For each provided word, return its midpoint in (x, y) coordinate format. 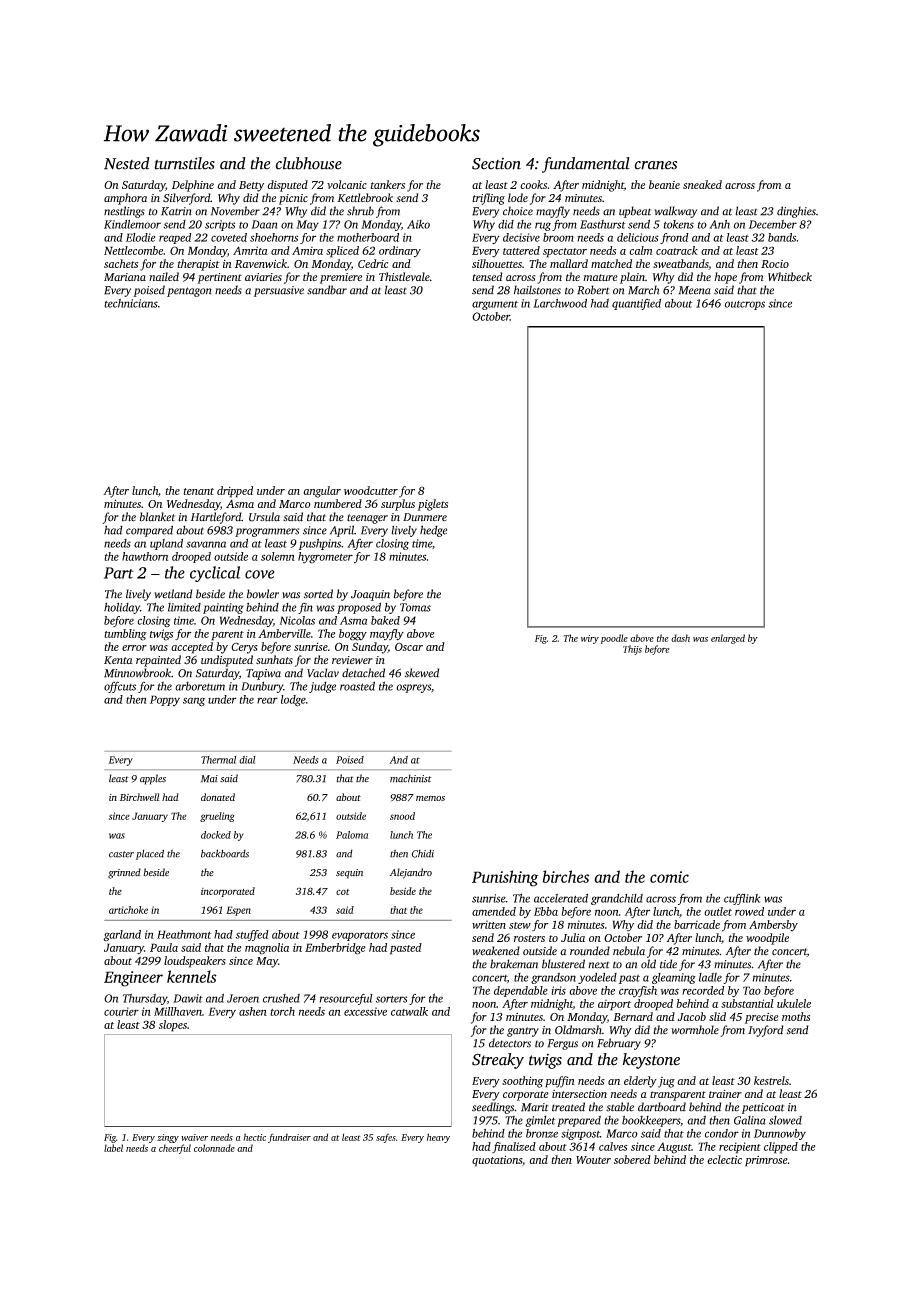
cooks (533, 184)
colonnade (214, 1148)
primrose (766, 1161)
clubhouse (308, 163)
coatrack (677, 250)
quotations (497, 1161)
